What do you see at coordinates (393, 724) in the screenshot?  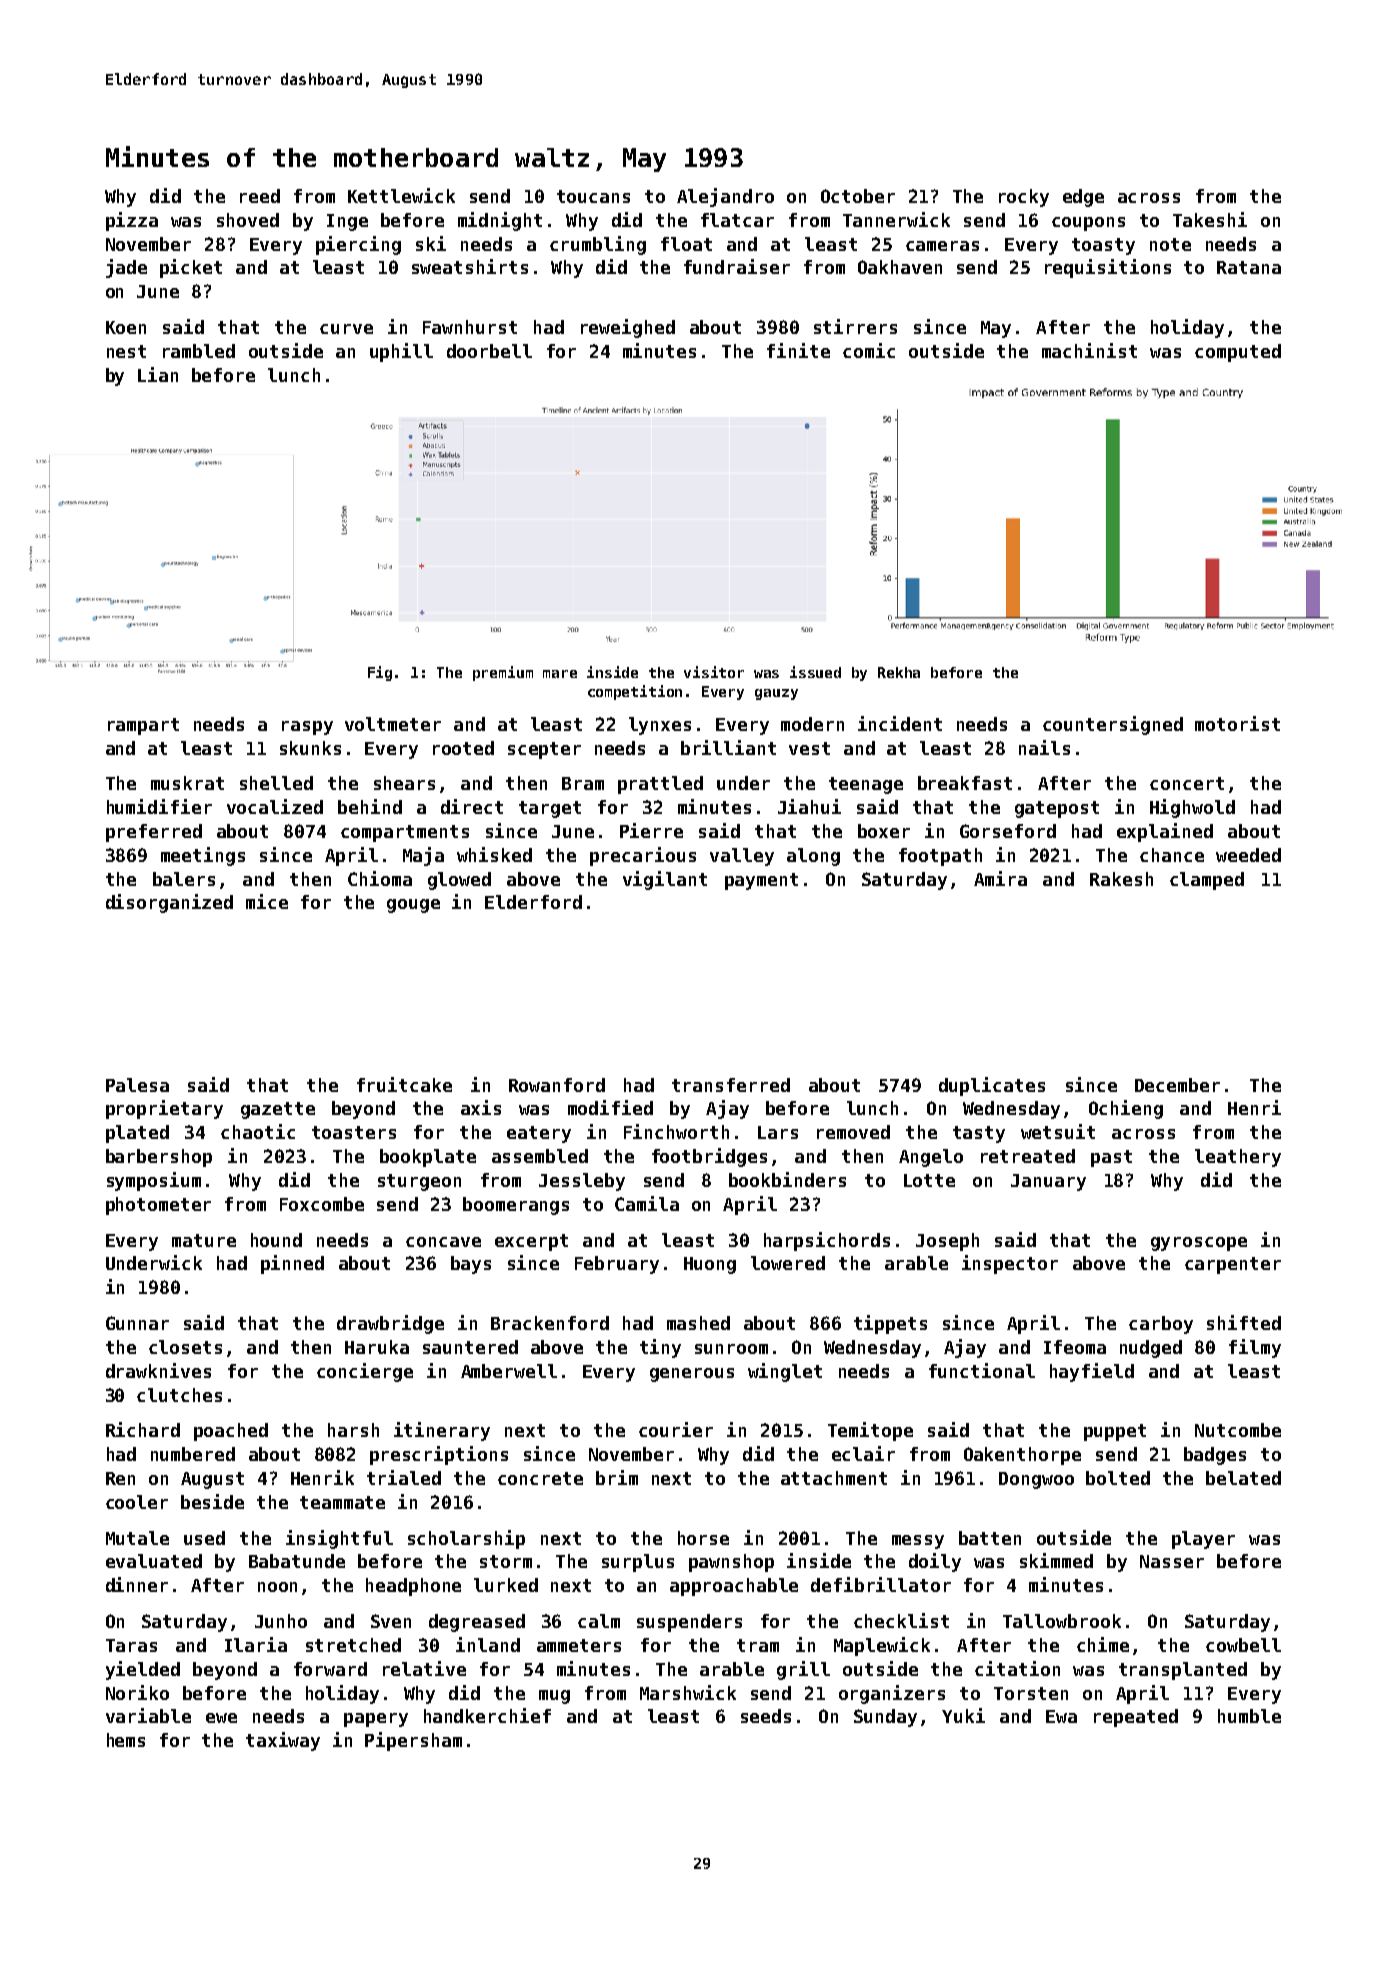 I see `voltmeter` at bounding box center [393, 724].
